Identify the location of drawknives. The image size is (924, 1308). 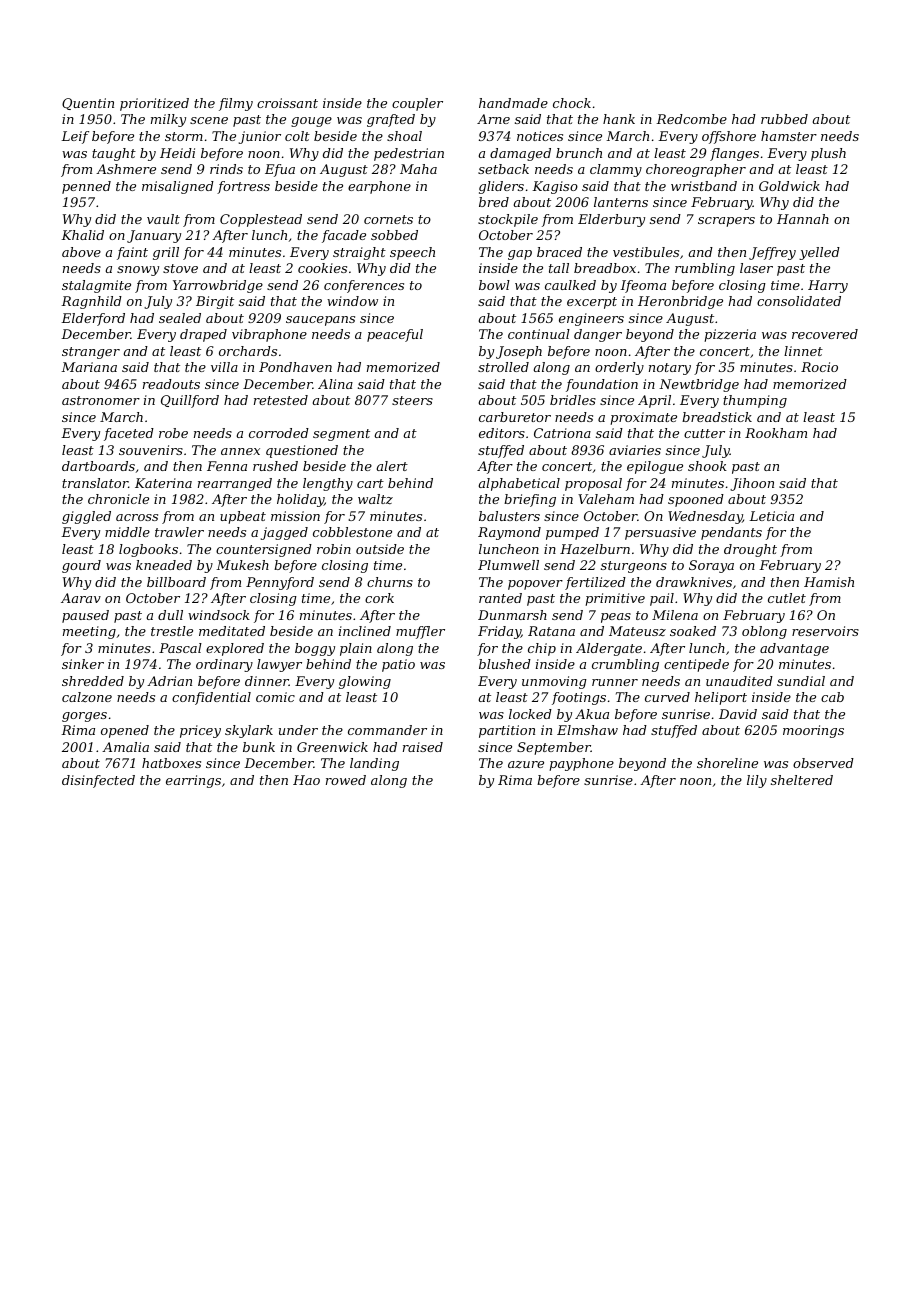
(694, 582).
